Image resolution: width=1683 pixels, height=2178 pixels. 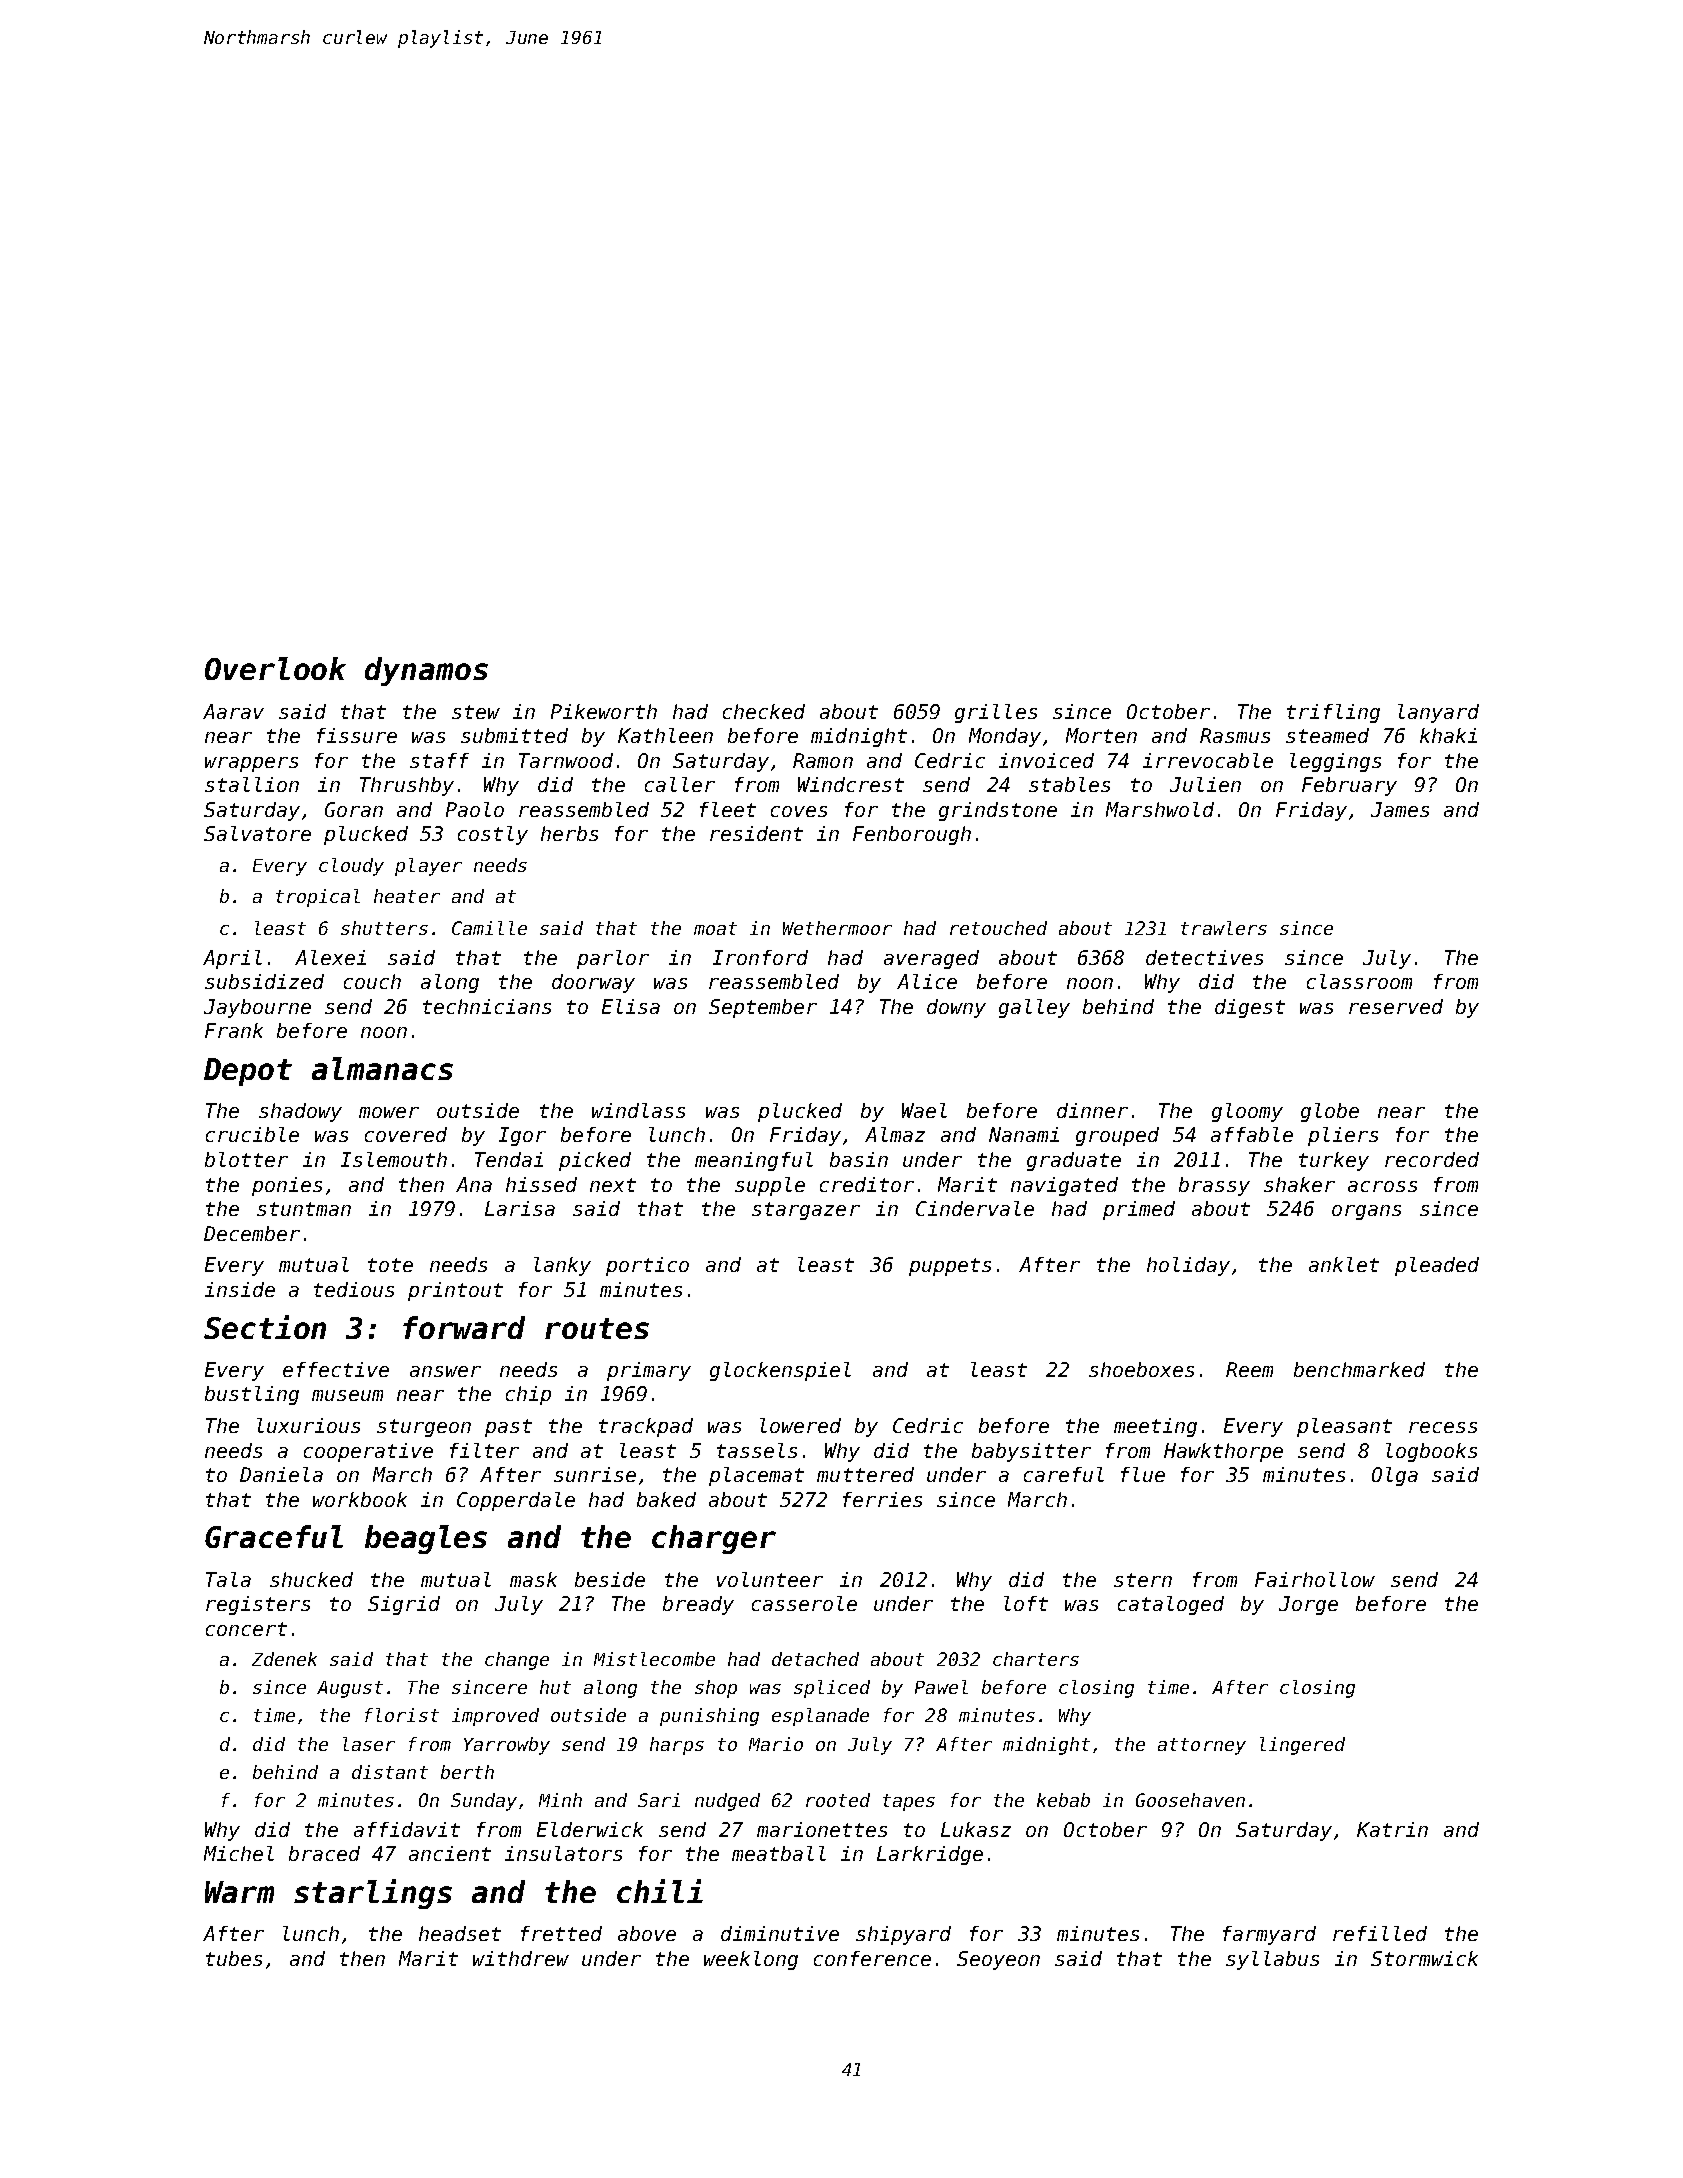 I want to click on withdrew, so click(x=521, y=1958).
